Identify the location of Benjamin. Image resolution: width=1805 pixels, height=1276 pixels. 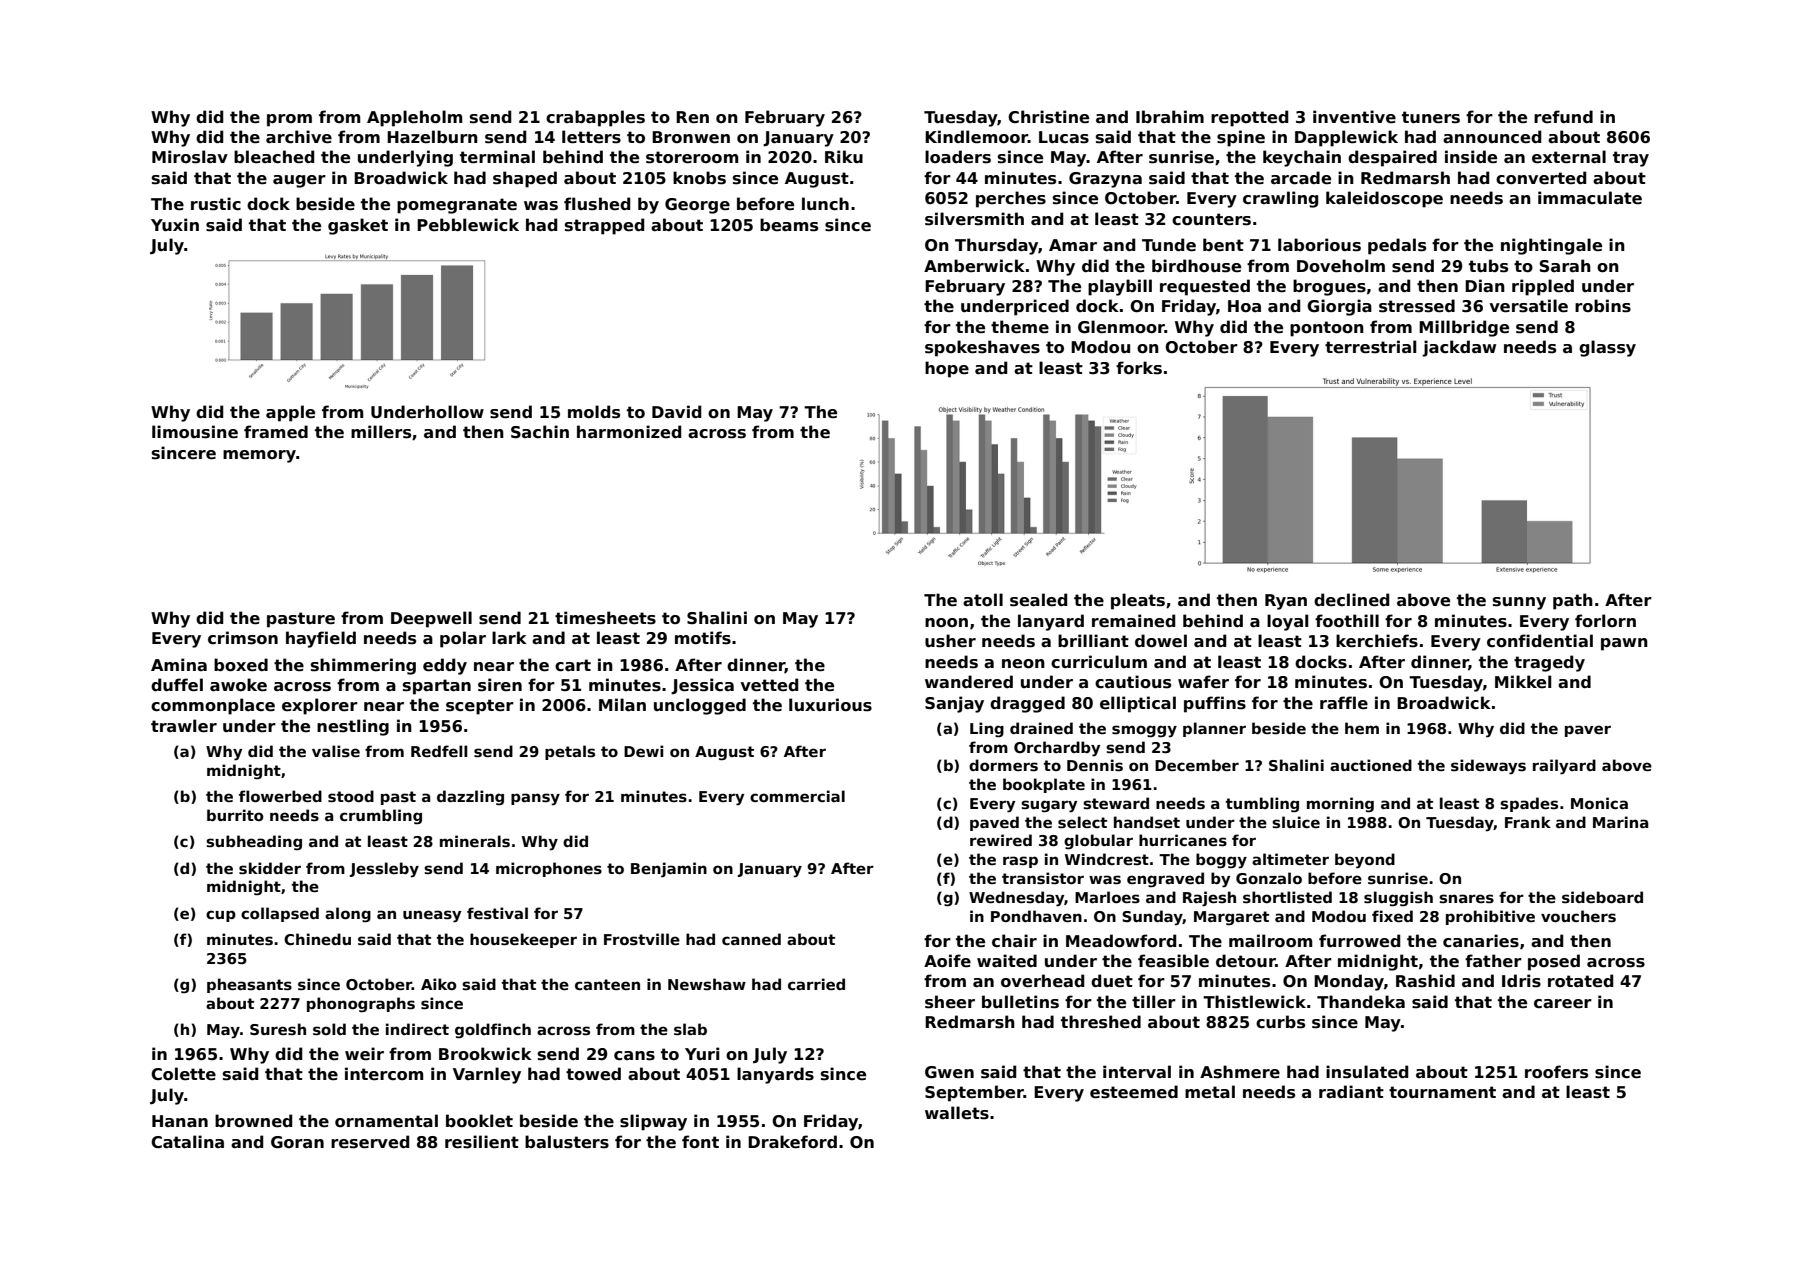
(669, 869).
